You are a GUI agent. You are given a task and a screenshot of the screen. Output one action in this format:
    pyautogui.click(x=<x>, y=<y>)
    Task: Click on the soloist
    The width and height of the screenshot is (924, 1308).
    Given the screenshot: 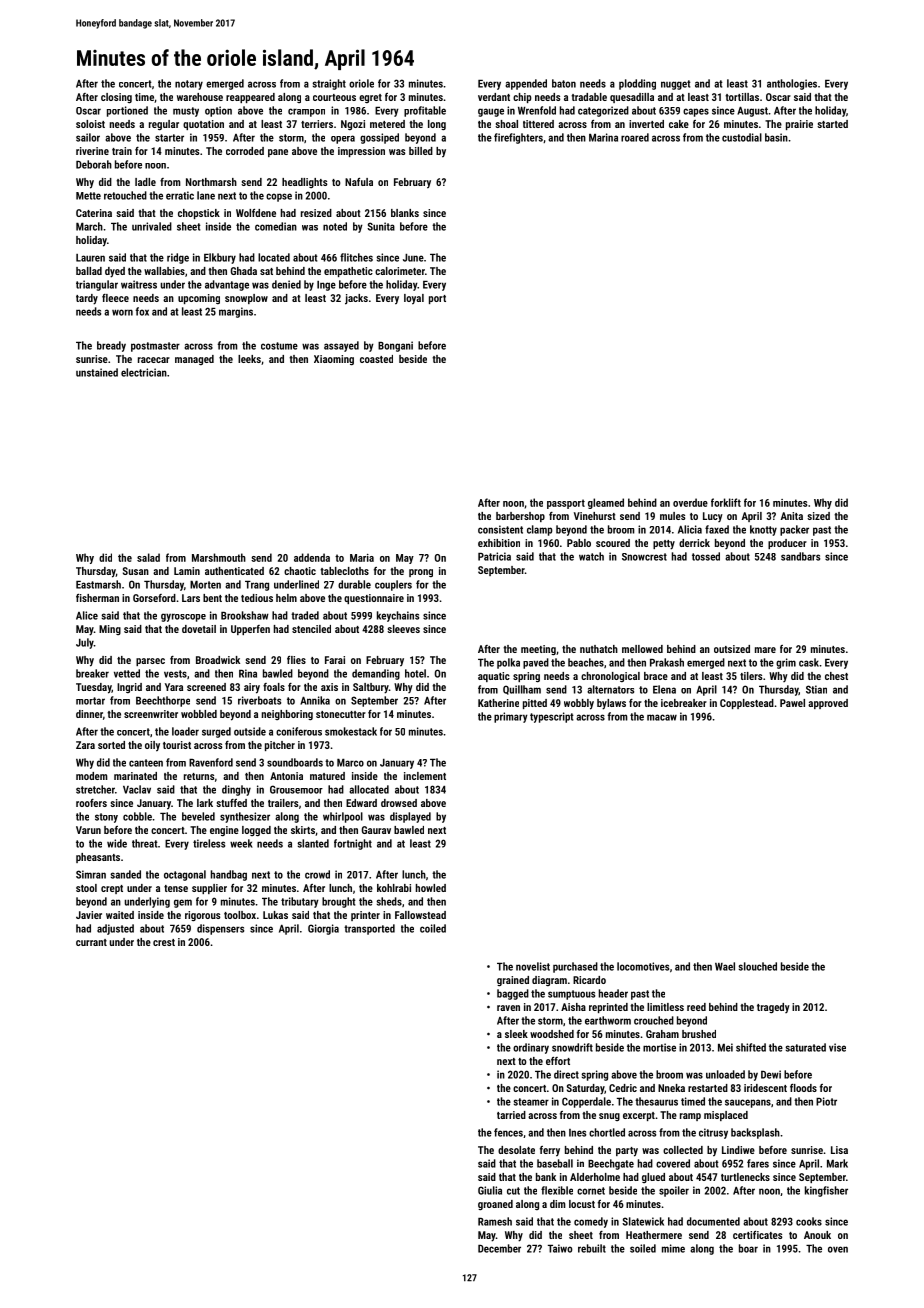 What is the action you would take?
    pyautogui.click(x=90, y=124)
